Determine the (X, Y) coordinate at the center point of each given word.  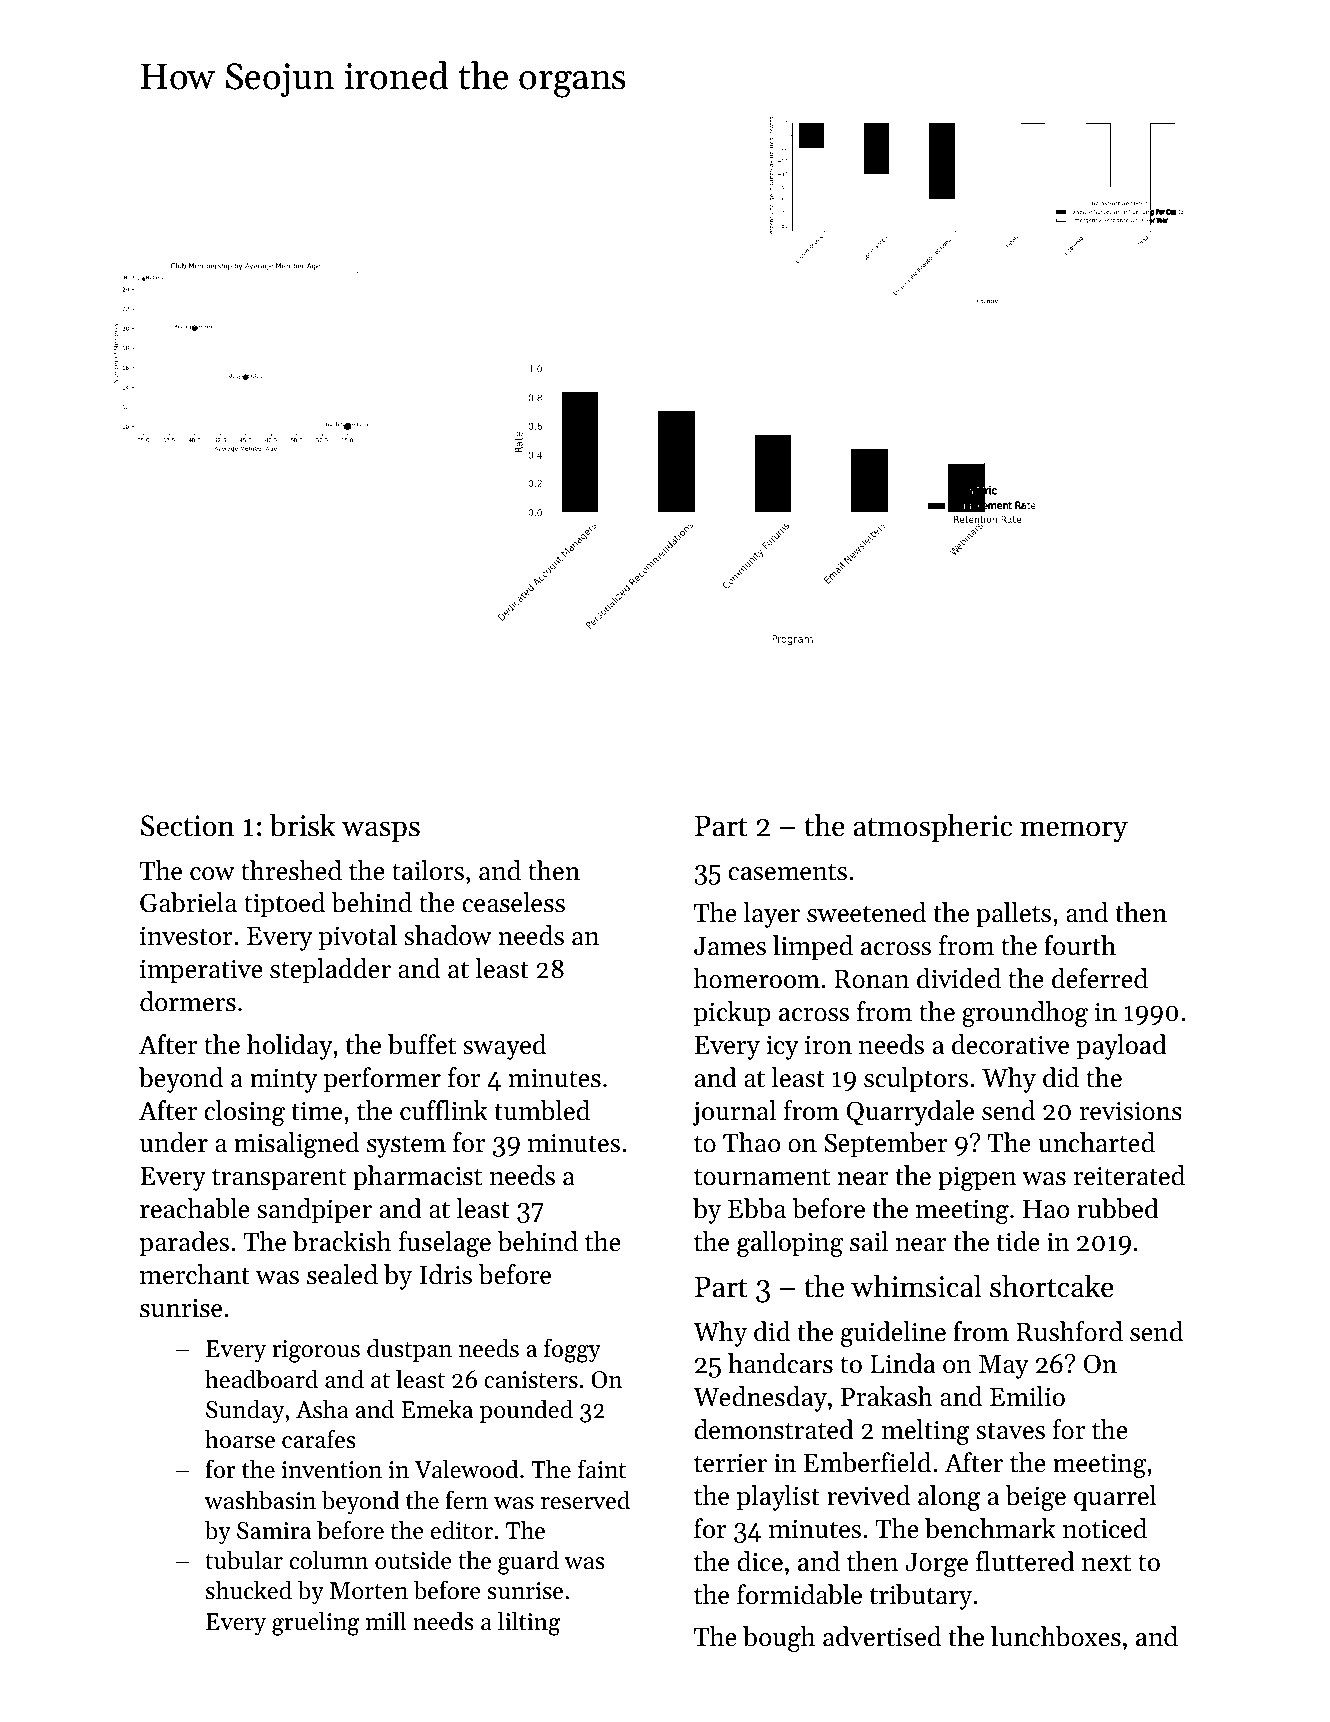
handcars (780, 1363)
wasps (381, 831)
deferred (1100, 978)
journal (734, 1113)
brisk (302, 825)
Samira (274, 1531)
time (316, 1111)
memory (1074, 832)
